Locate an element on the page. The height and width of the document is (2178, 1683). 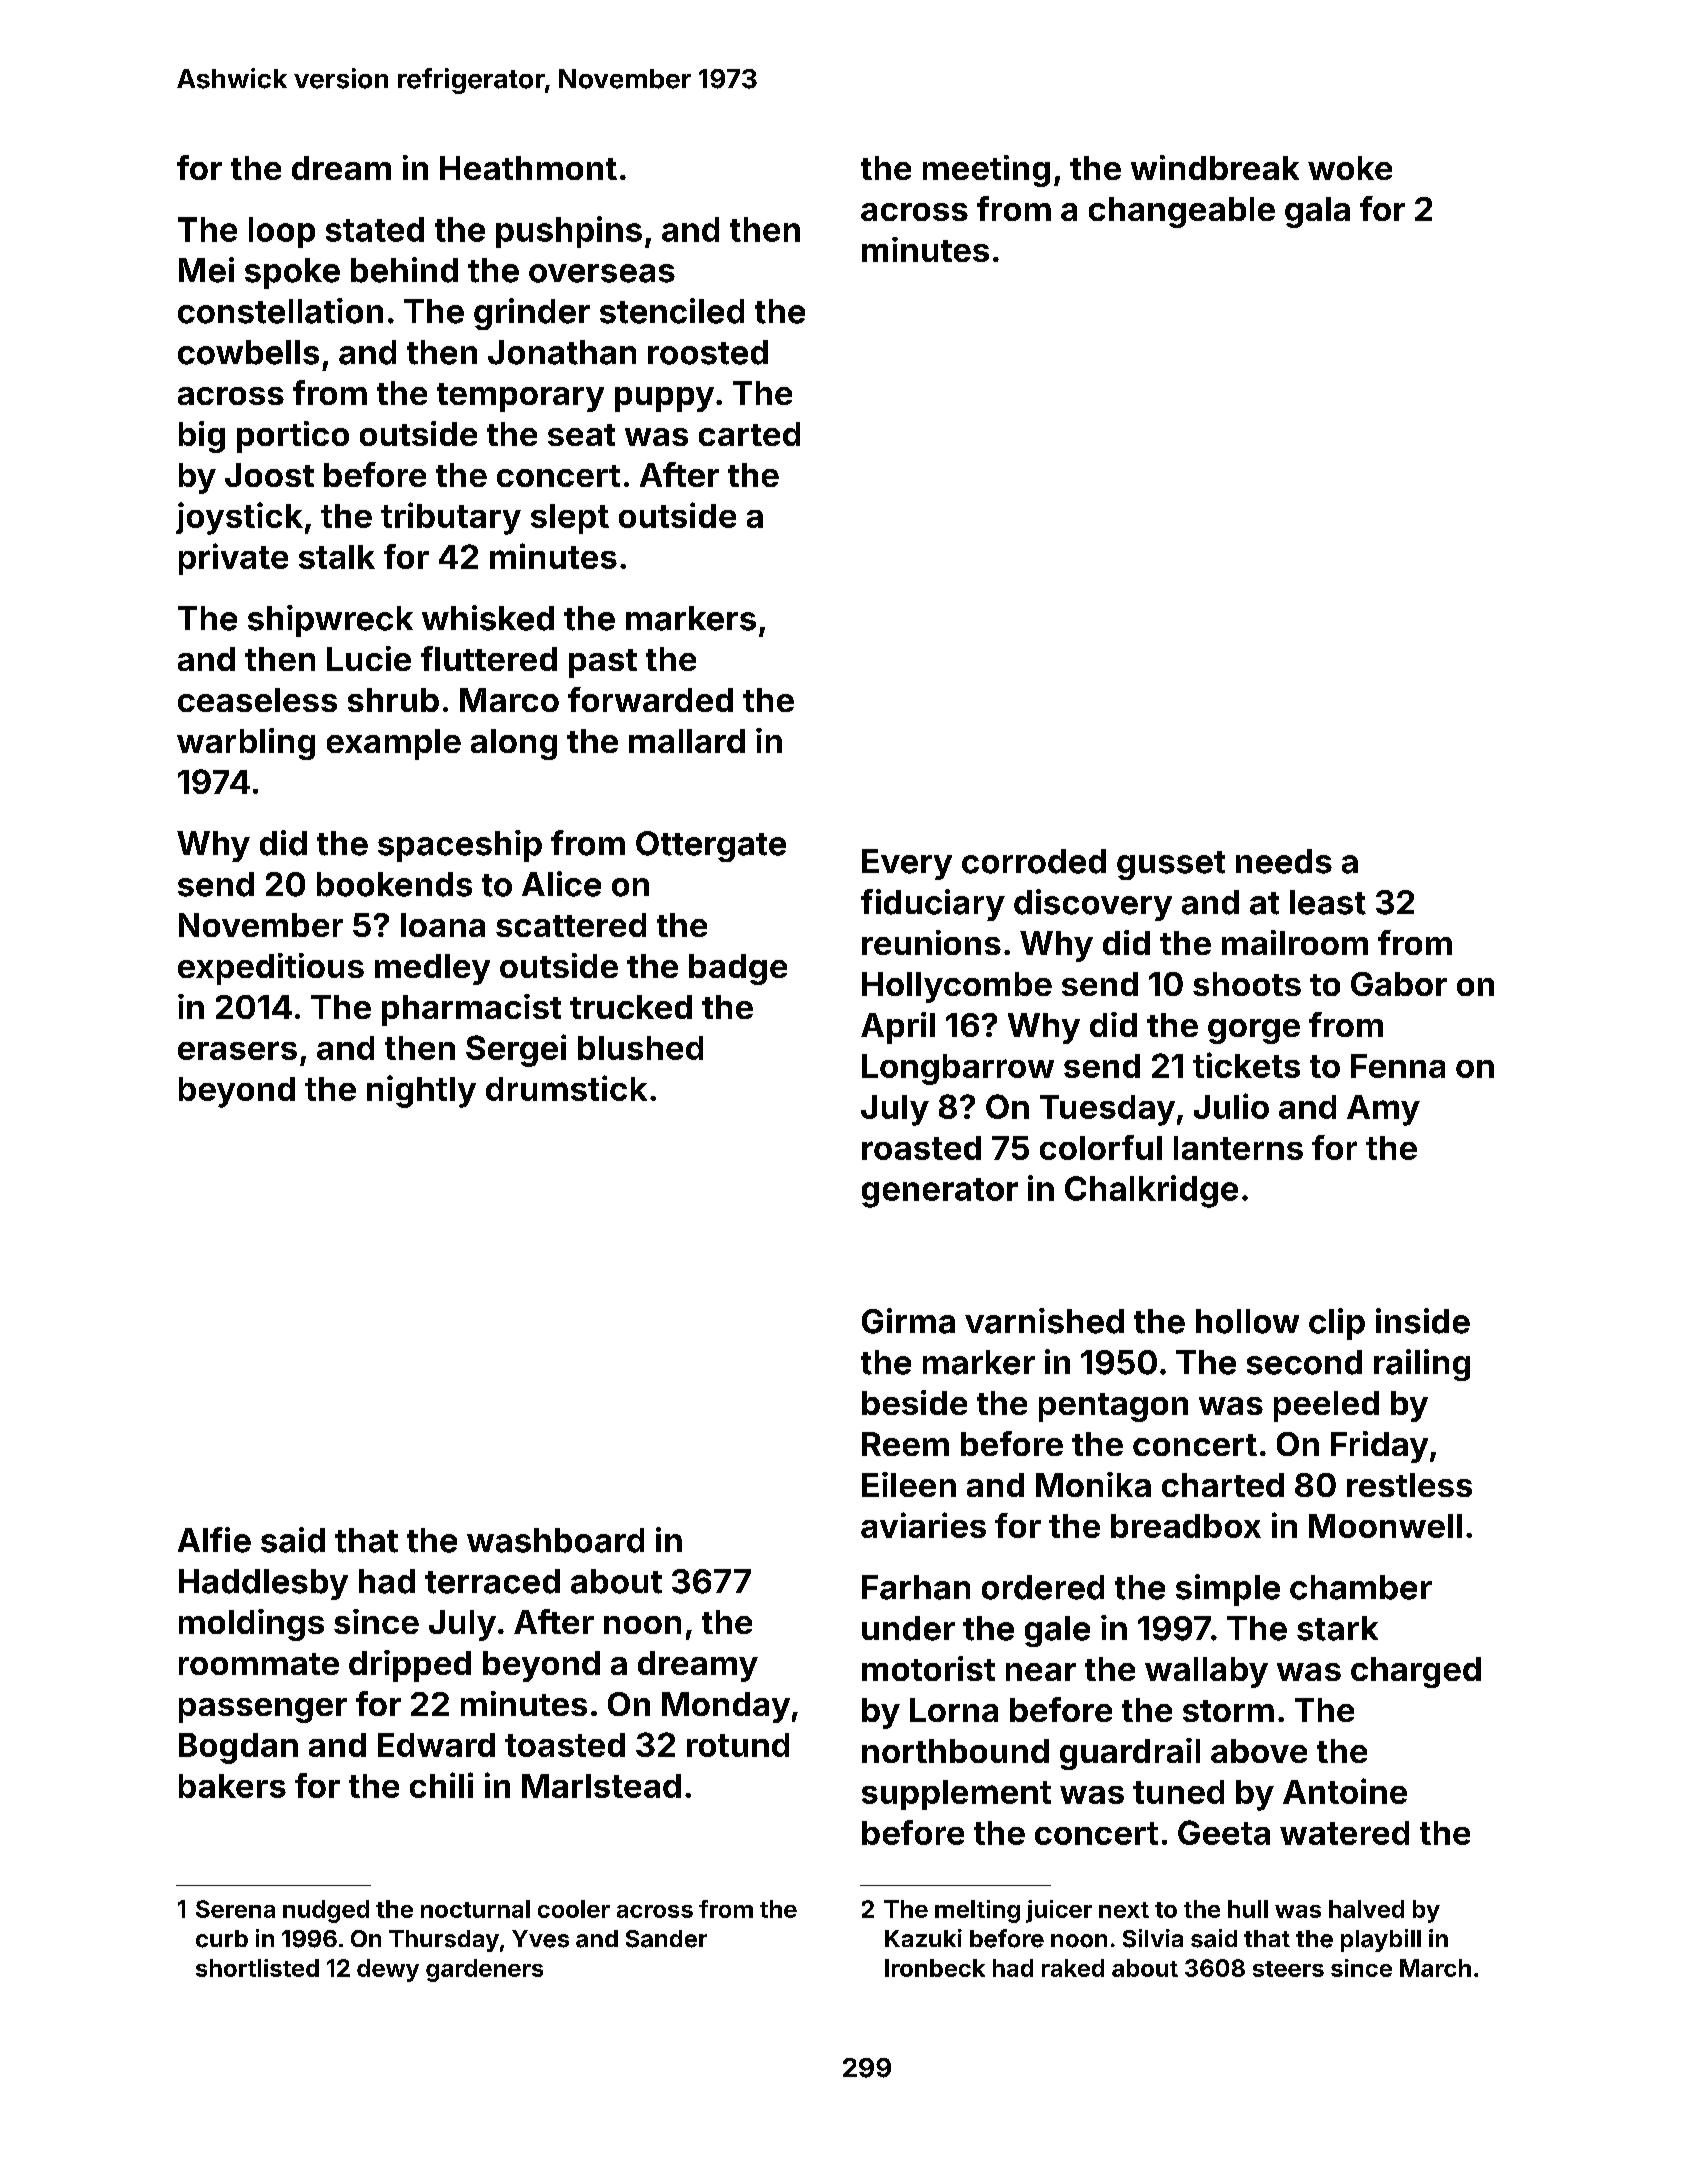
stated is located at coordinates (375, 229).
